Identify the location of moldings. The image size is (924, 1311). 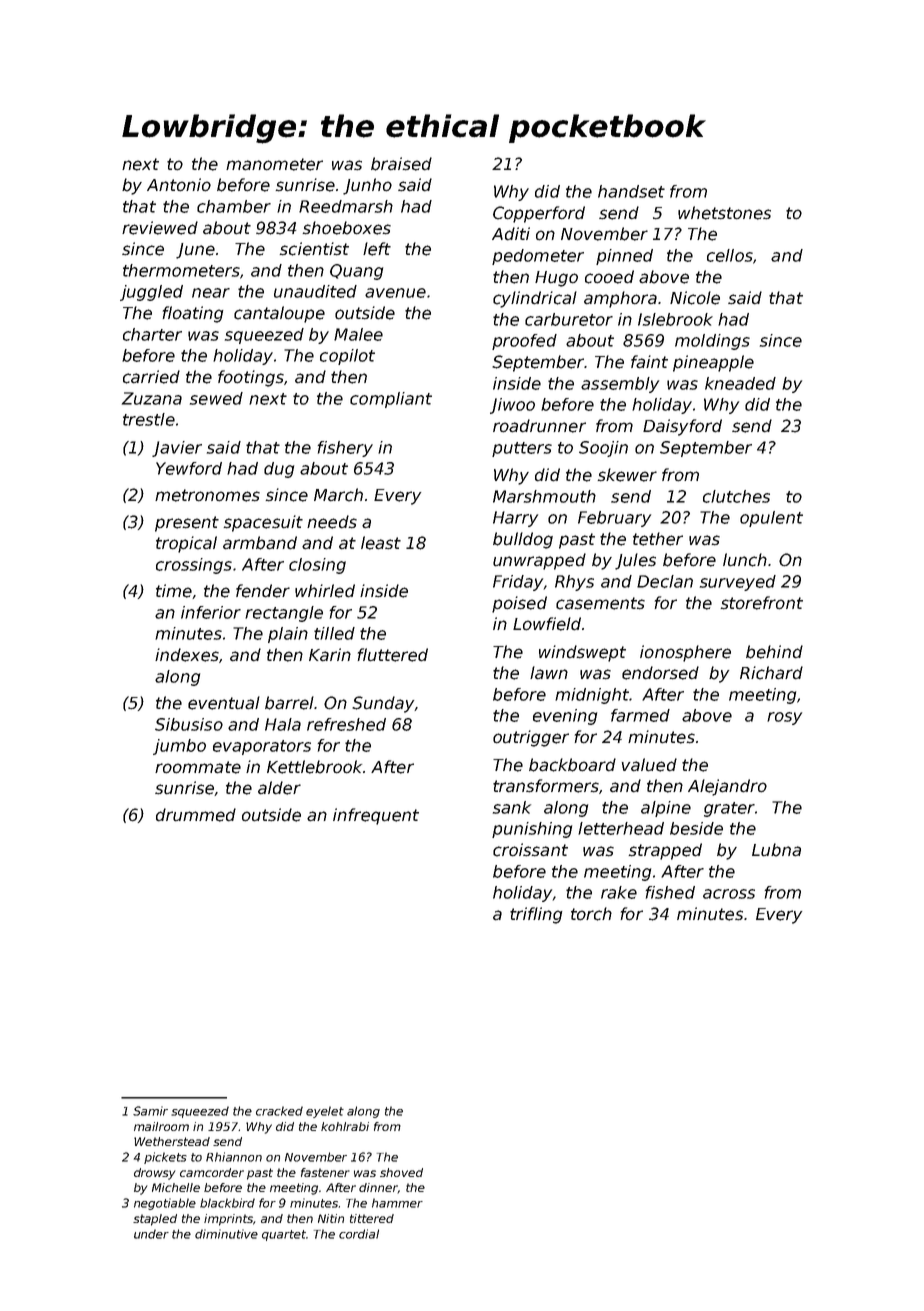
(712, 342).
